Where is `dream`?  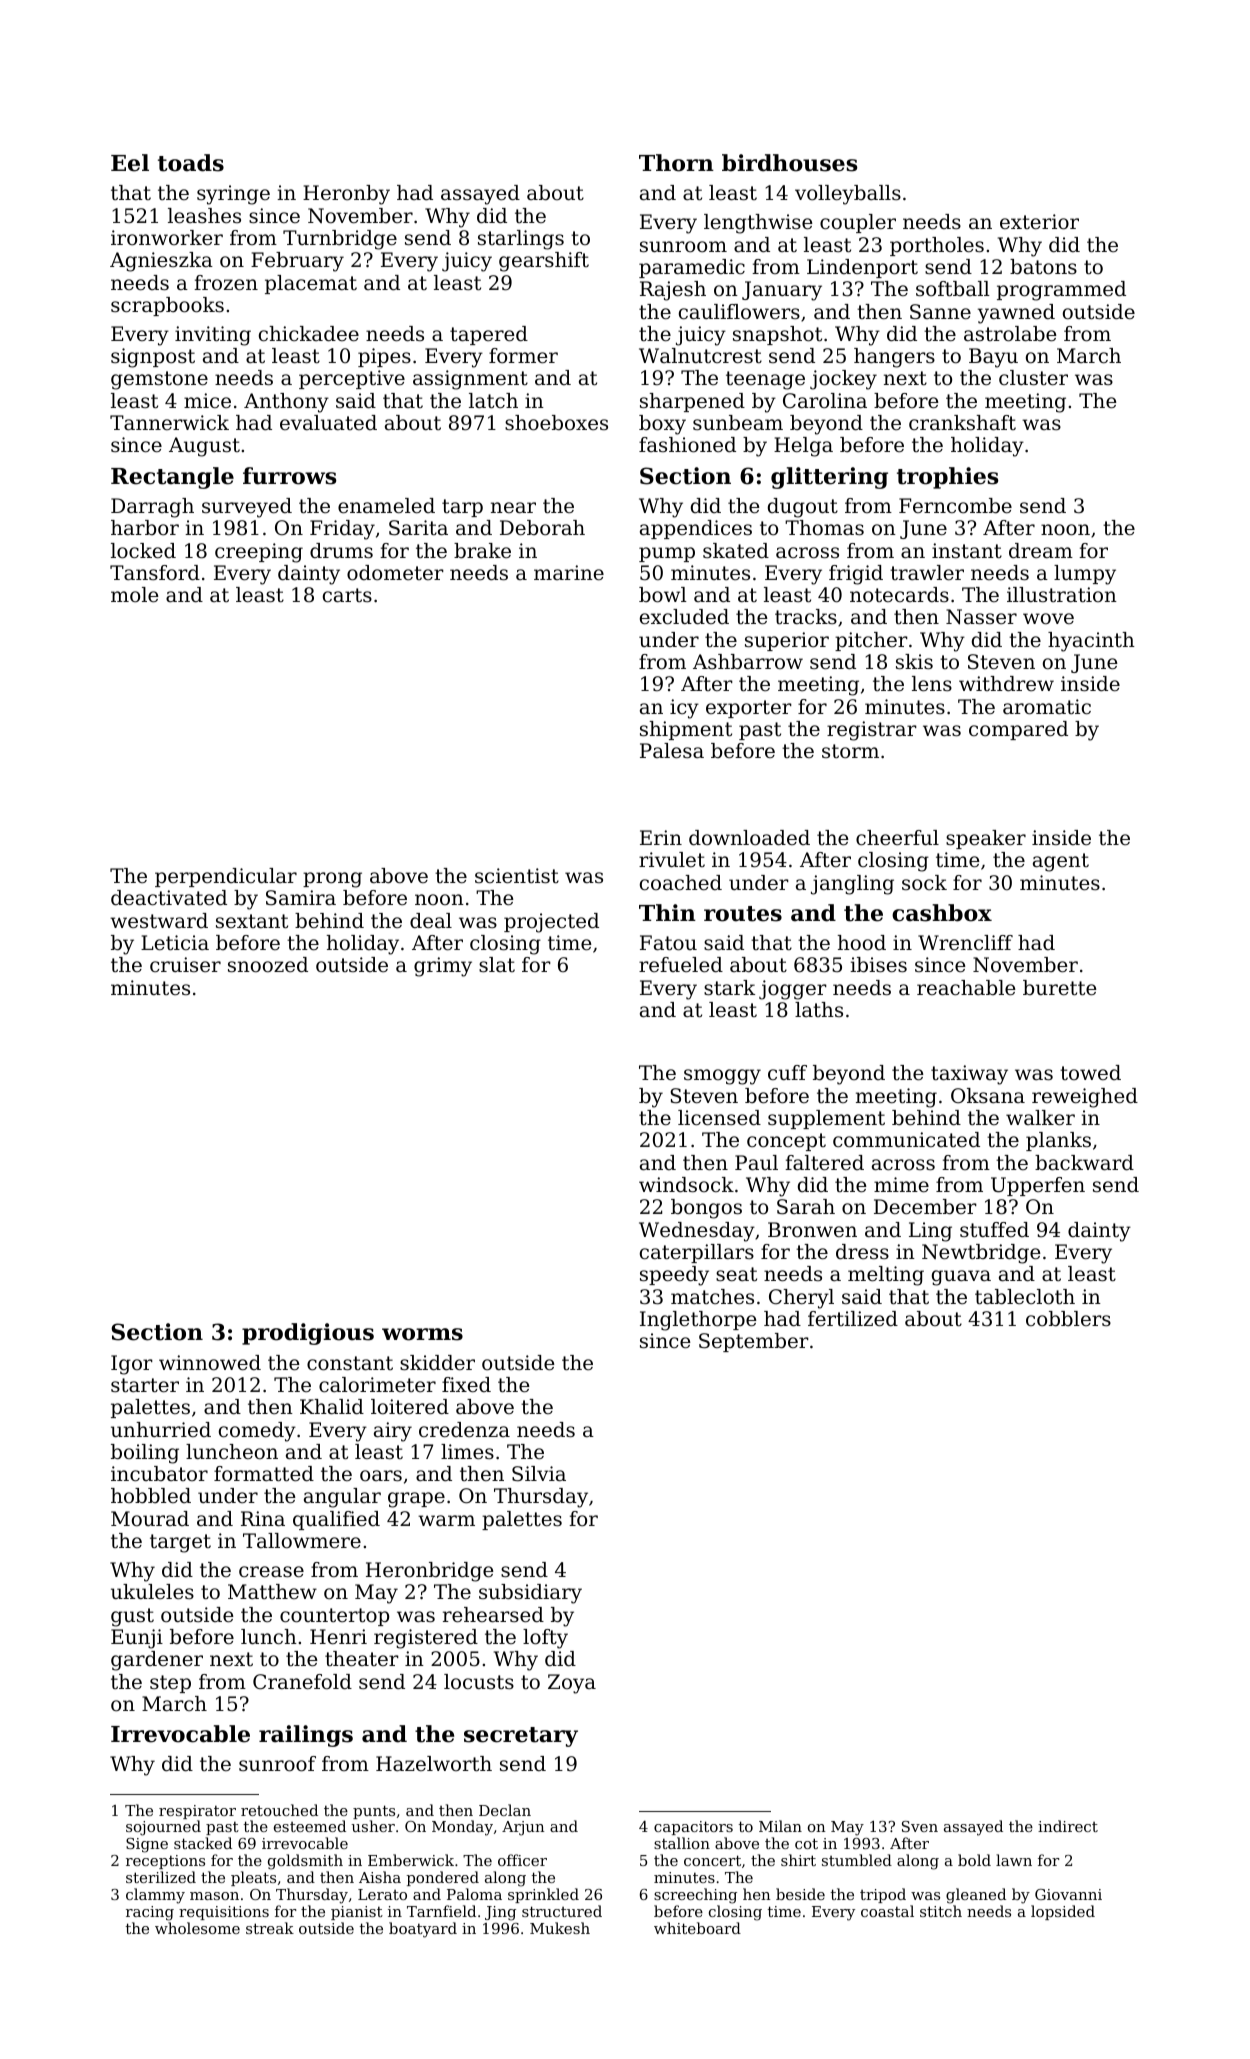
dream is located at coordinates (1041, 551).
